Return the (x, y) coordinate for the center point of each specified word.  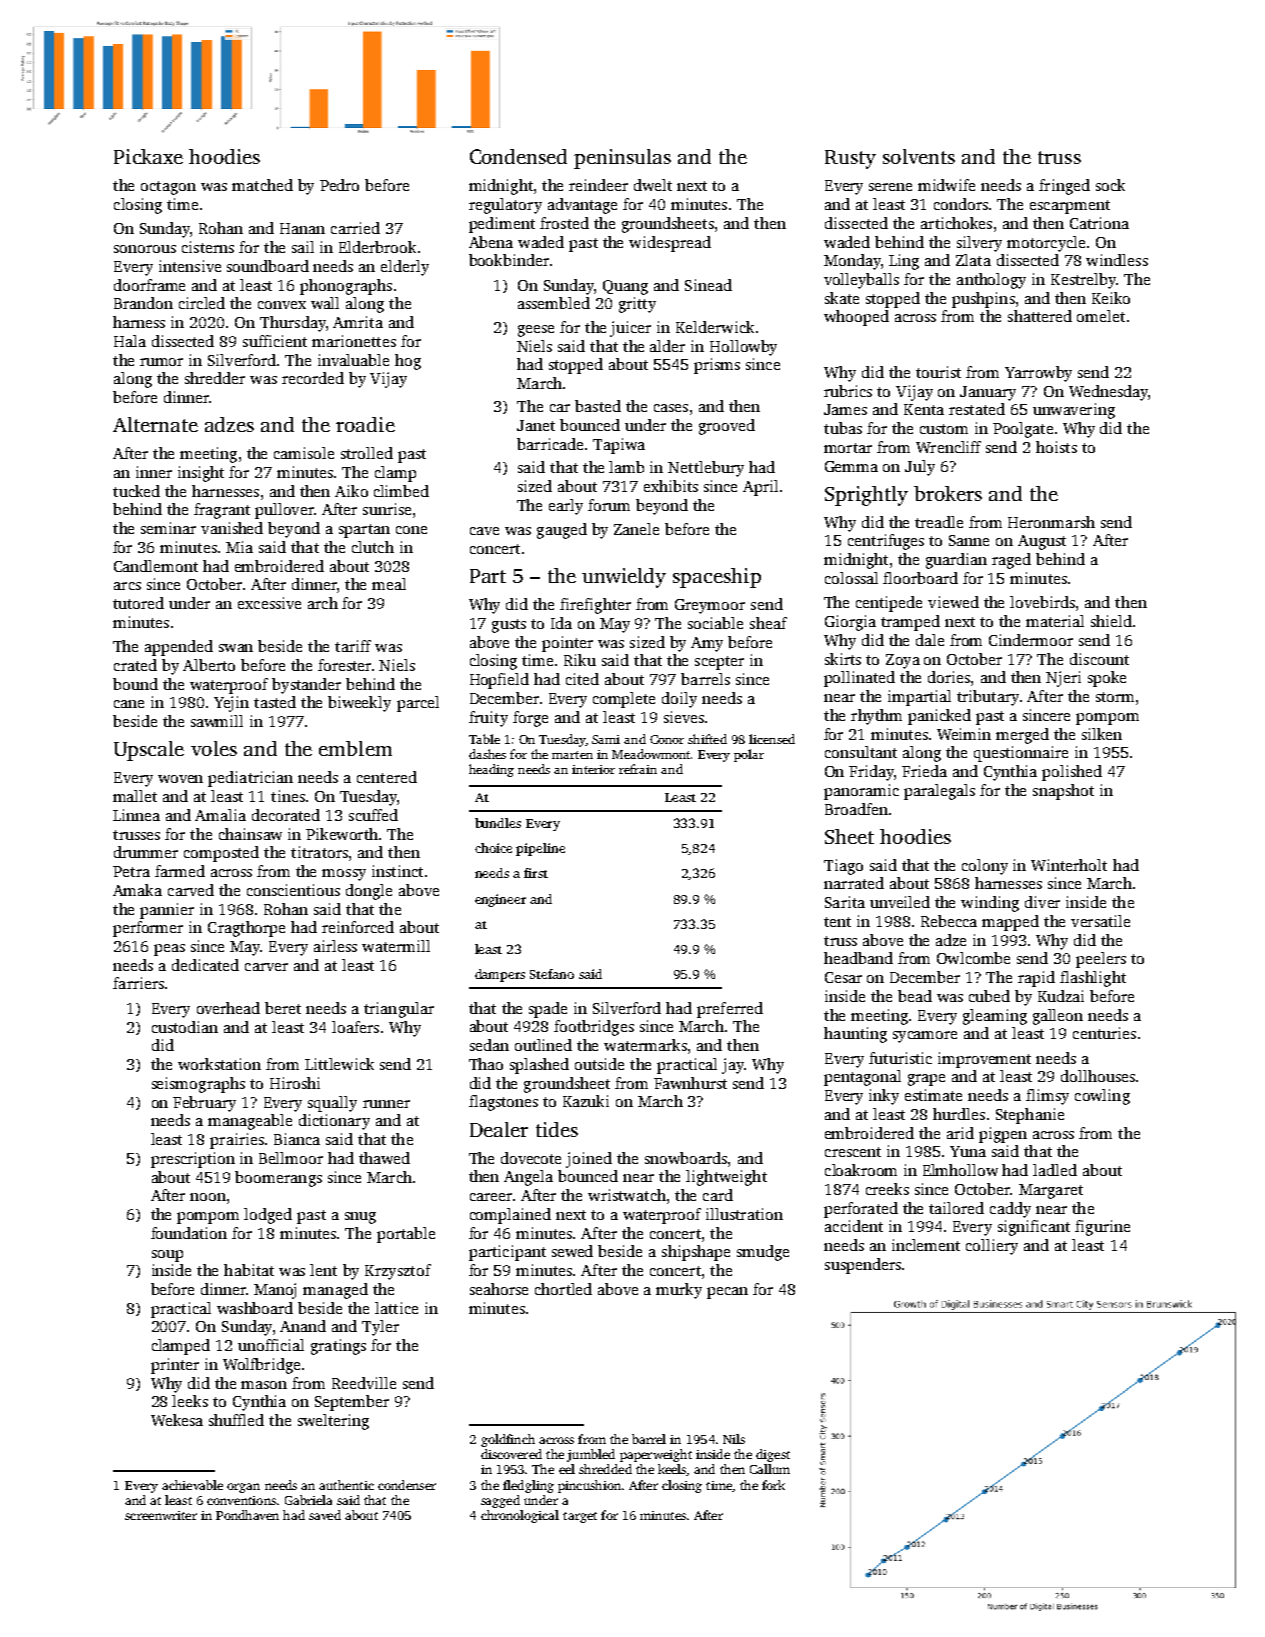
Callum (770, 1469)
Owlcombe (973, 958)
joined (589, 1160)
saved (325, 1515)
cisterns (208, 247)
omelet (1101, 316)
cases (671, 408)
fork (773, 1485)
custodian (185, 1027)
